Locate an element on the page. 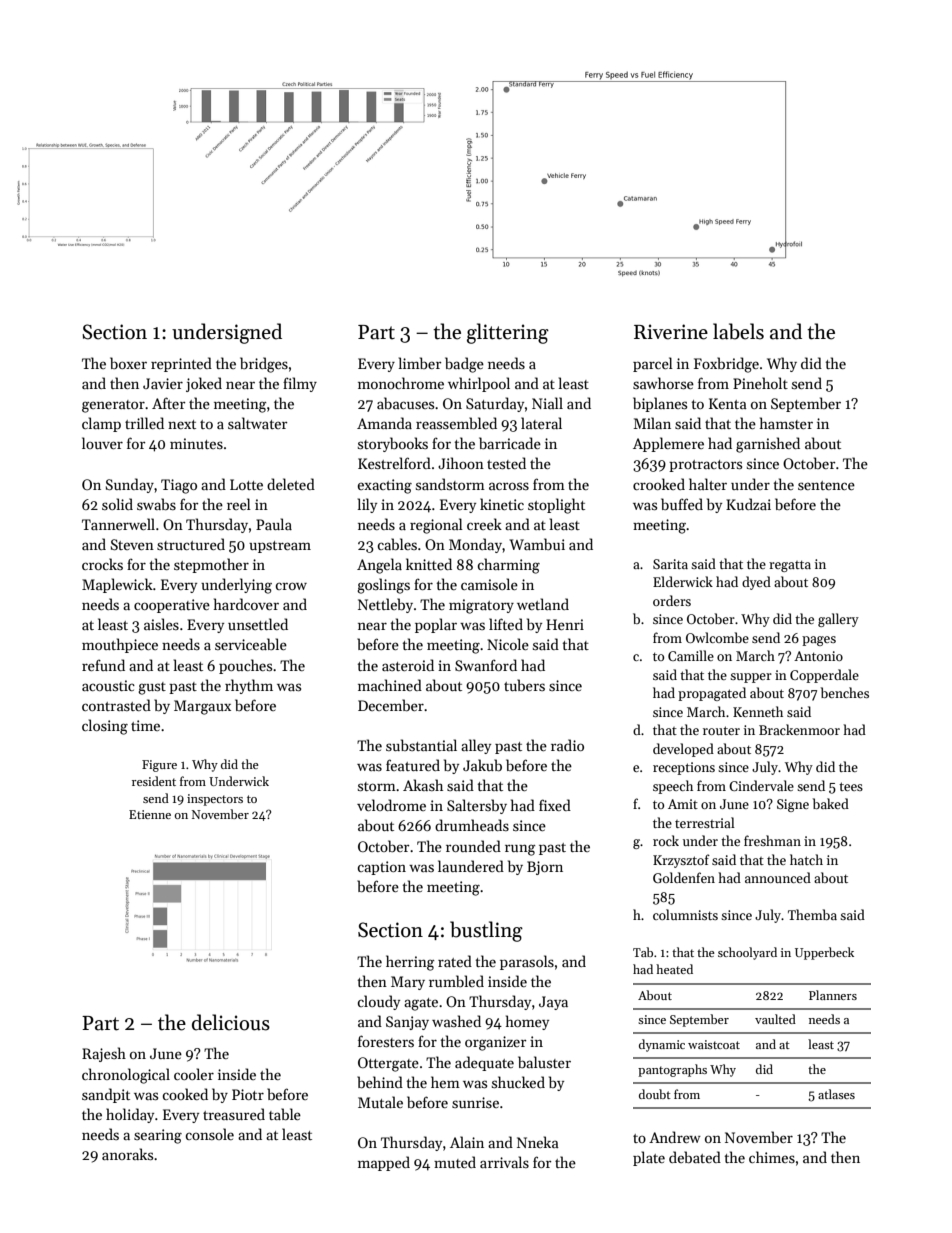 This document has height=1233, width=952. boxer is located at coordinates (128, 363).
